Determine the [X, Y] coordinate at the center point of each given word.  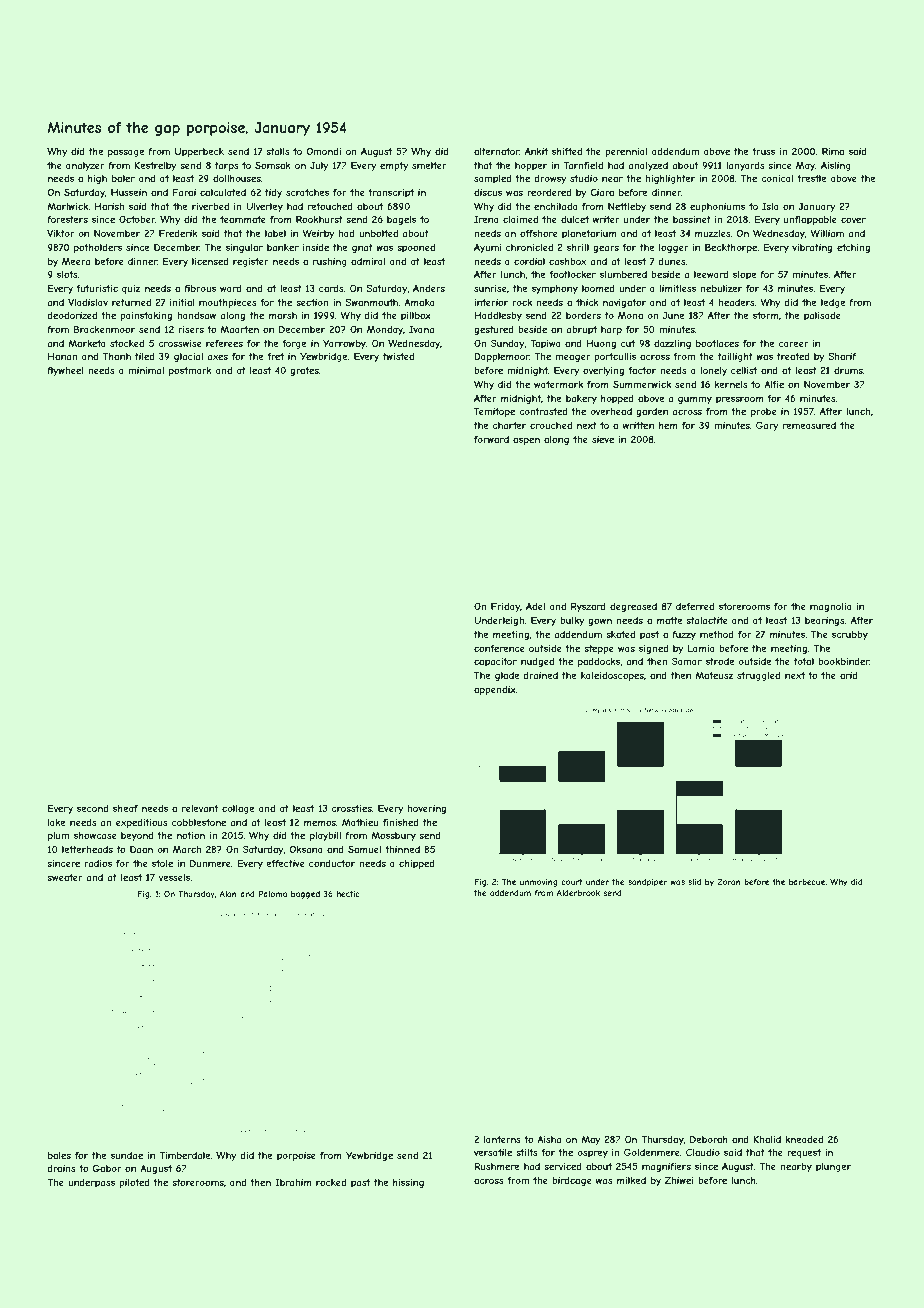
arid [849, 675]
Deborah [709, 1139]
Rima [833, 151]
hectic [348, 894]
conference [499, 648]
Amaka [419, 302]
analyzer [85, 166]
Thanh [117, 356]
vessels [174, 877]
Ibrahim [293, 1182]
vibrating [812, 248]
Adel [535, 606]
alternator [497, 151]
